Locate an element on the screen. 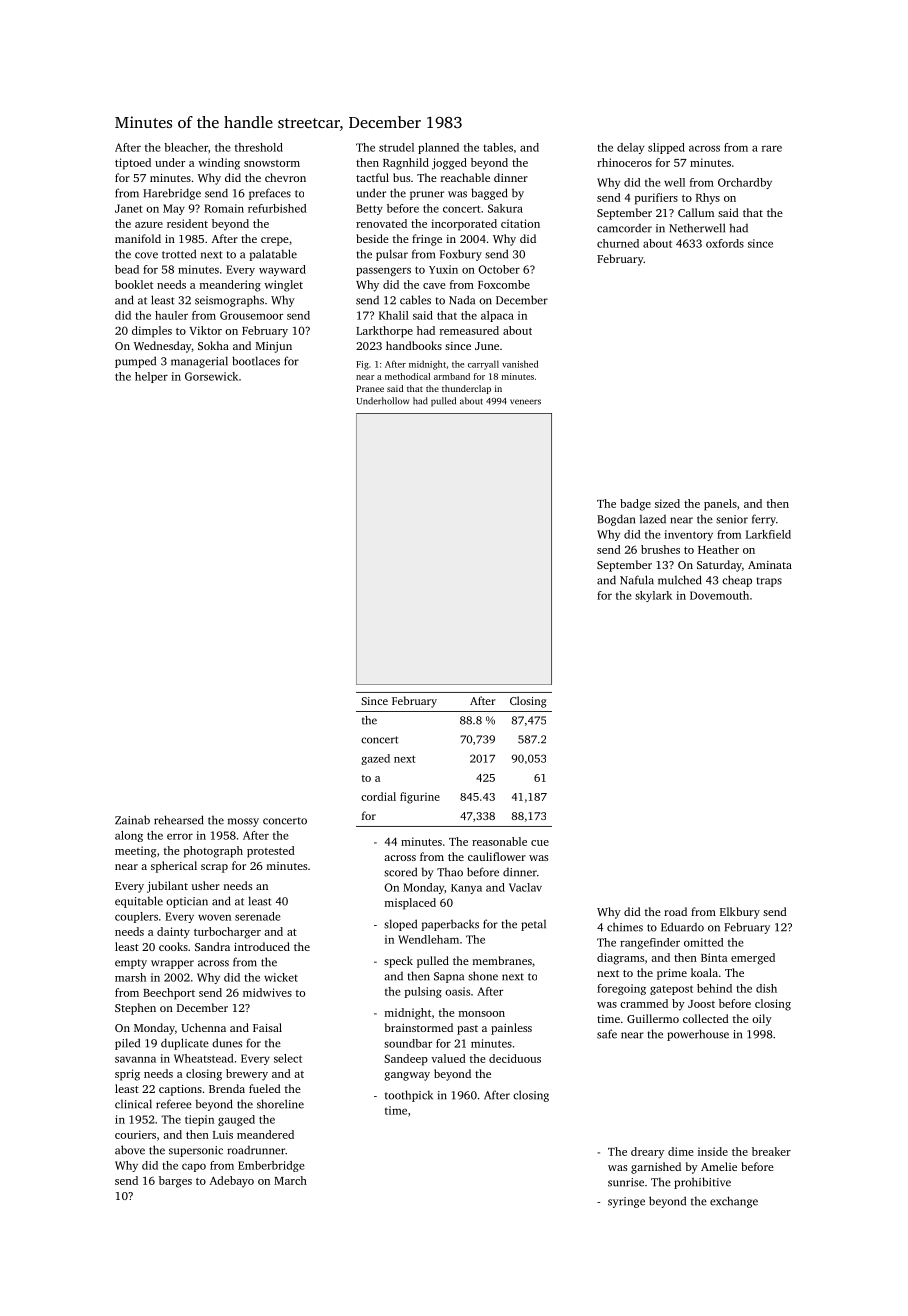 Image resolution: width=908 pixels, height=1316 pixels. threshold is located at coordinates (259, 147).
